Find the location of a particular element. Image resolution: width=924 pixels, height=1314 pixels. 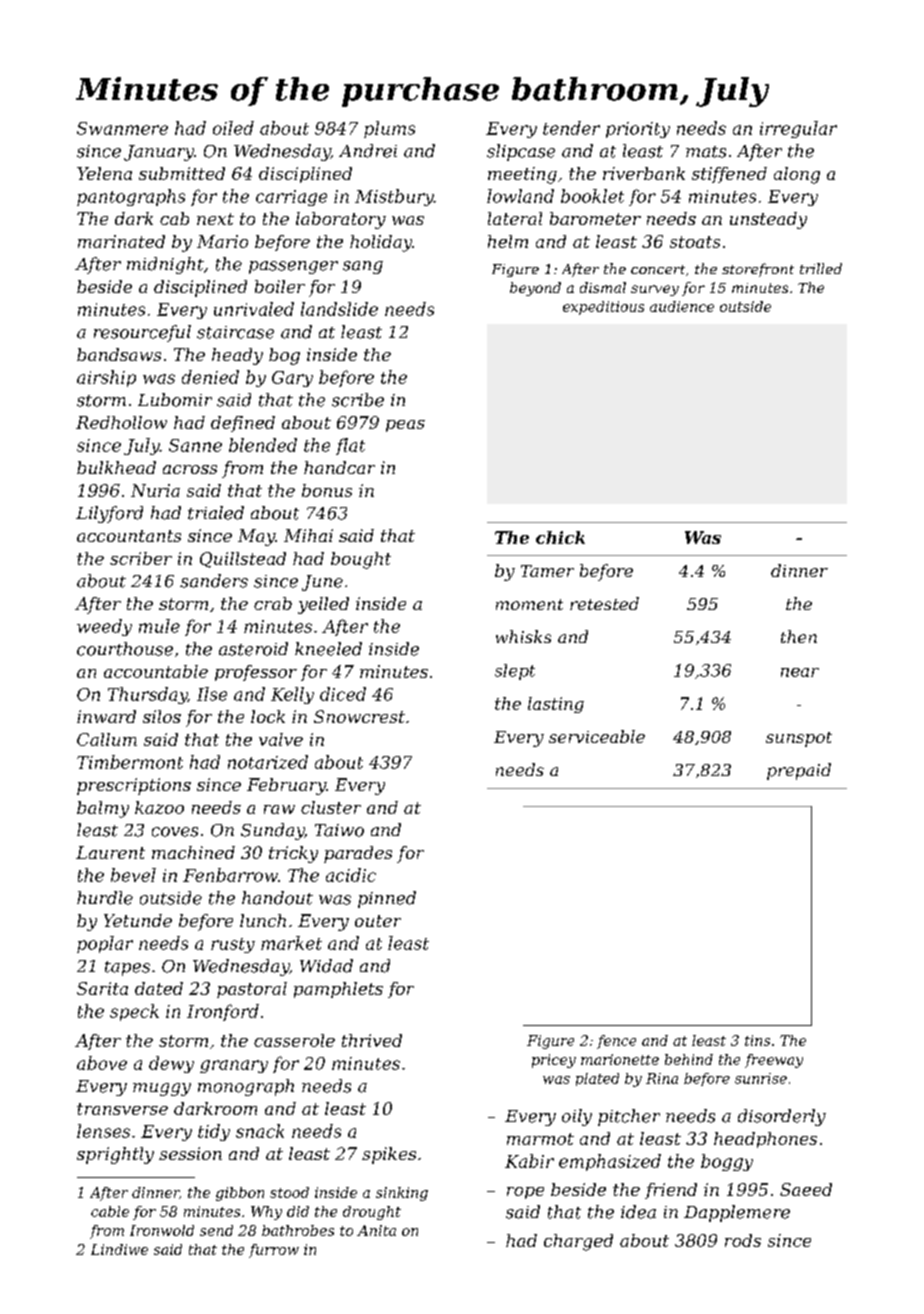

pinned is located at coordinates (387, 899).
